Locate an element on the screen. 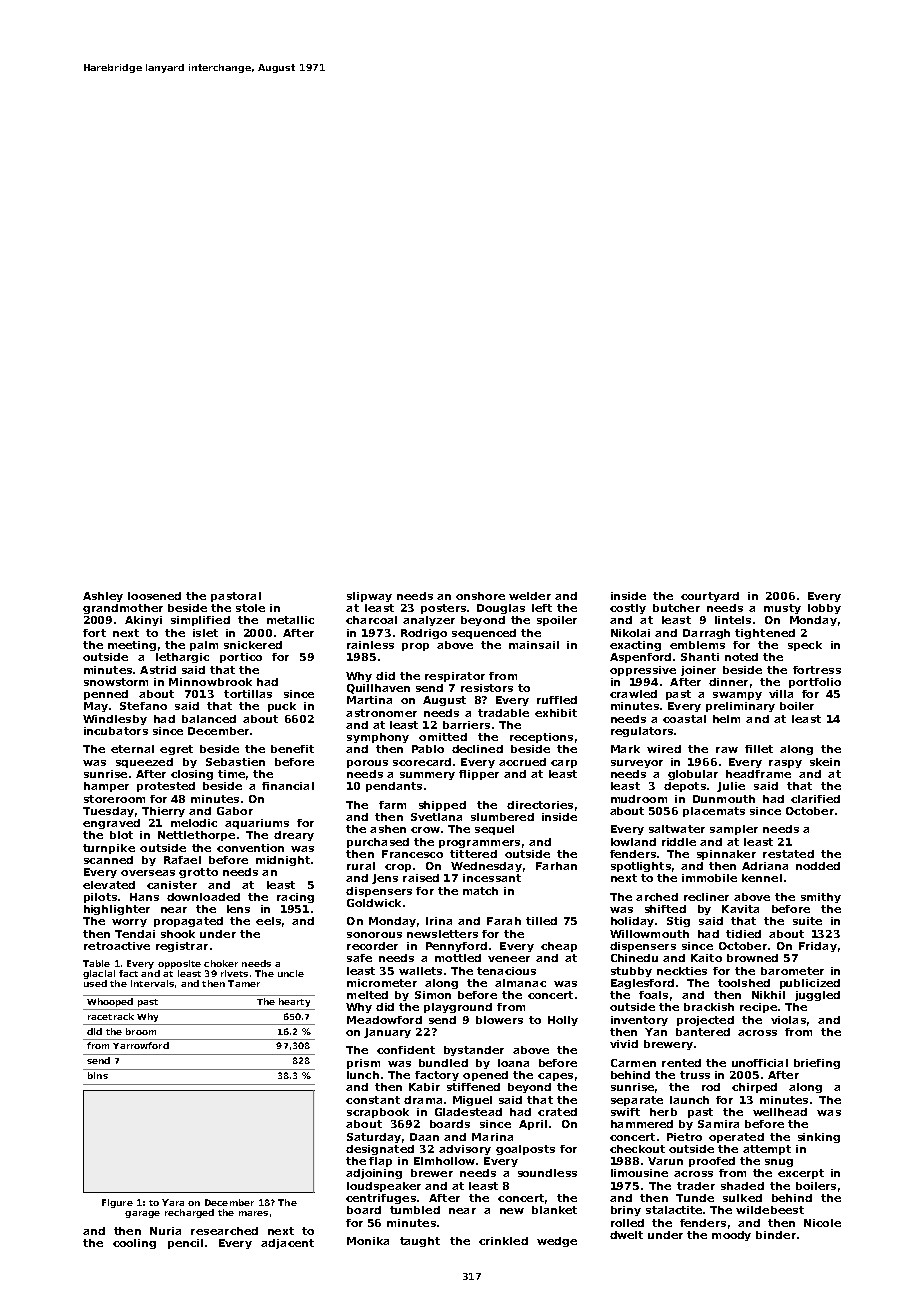 Image resolution: width=924 pixels, height=1308 pixels. courtyard is located at coordinates (710, 597).
